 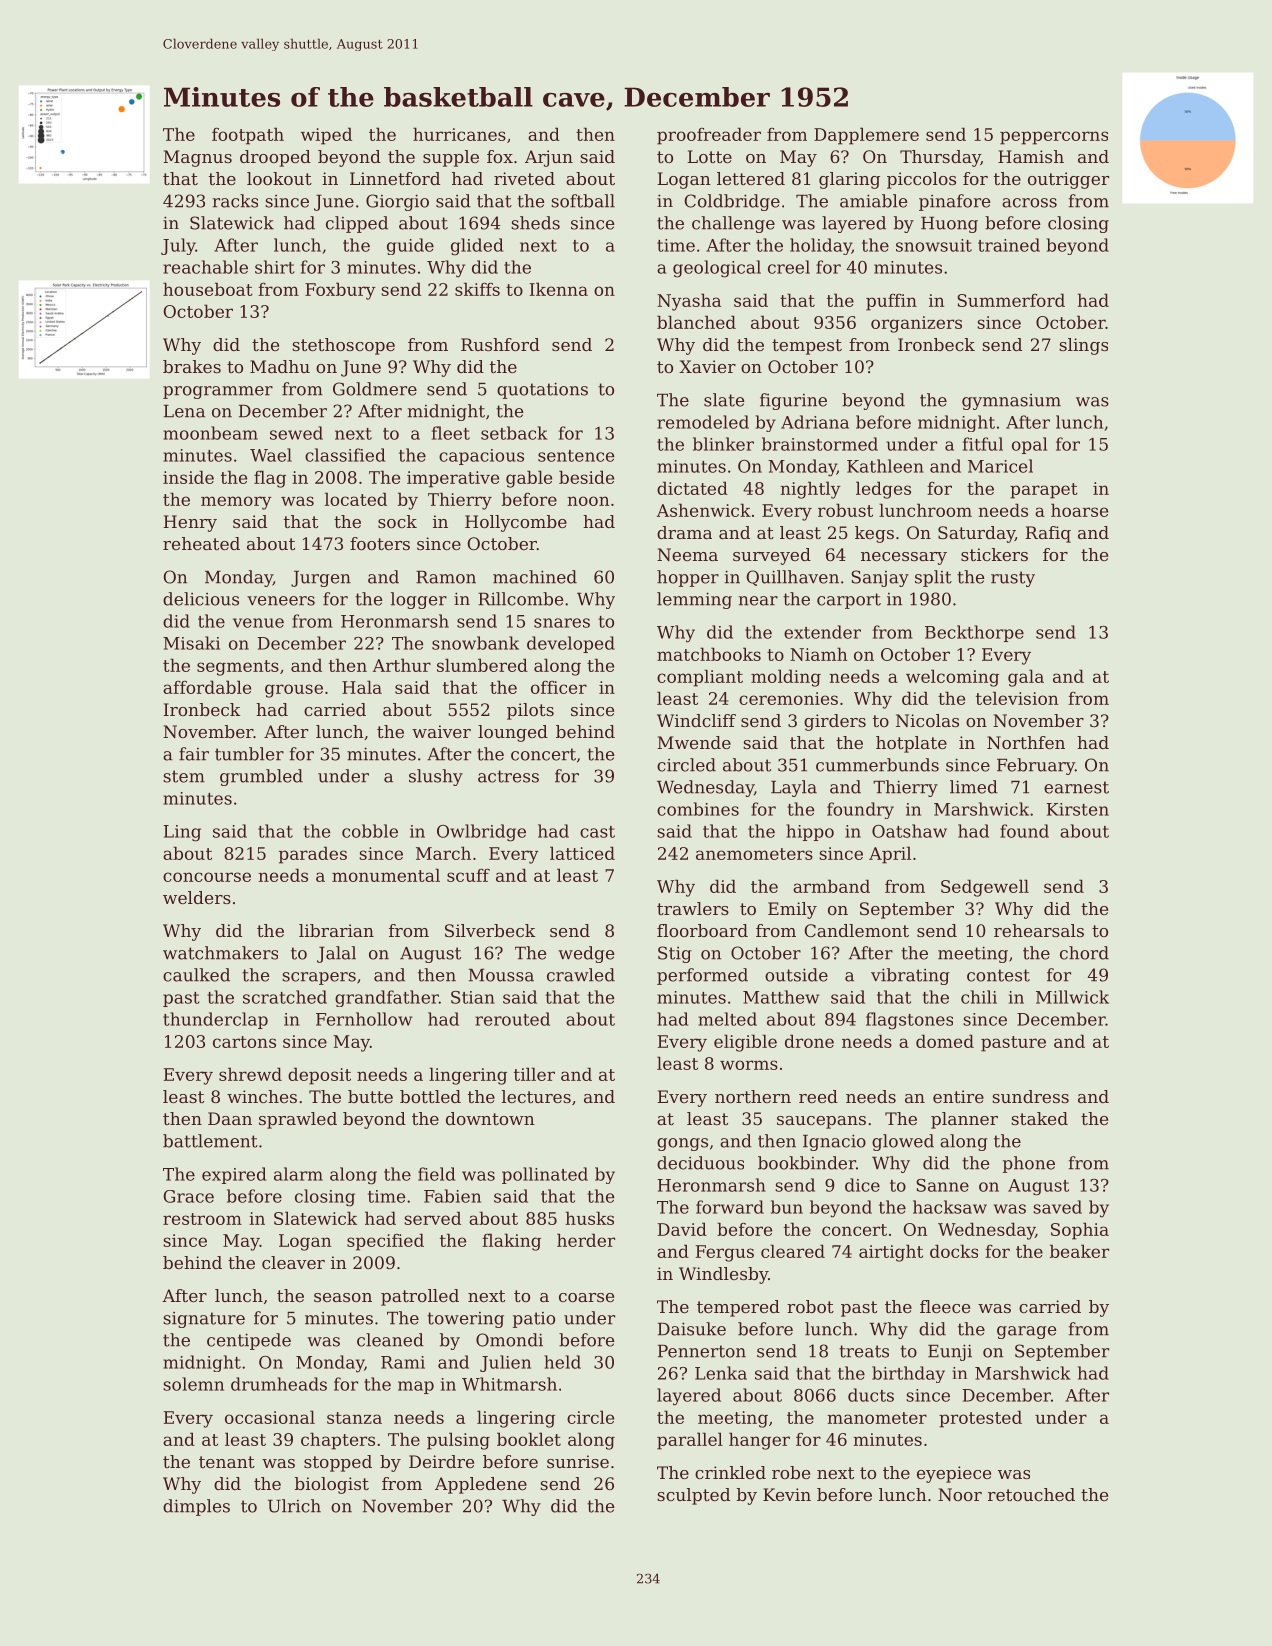 I want to click on Grace, so click(x=188, y=1196).
